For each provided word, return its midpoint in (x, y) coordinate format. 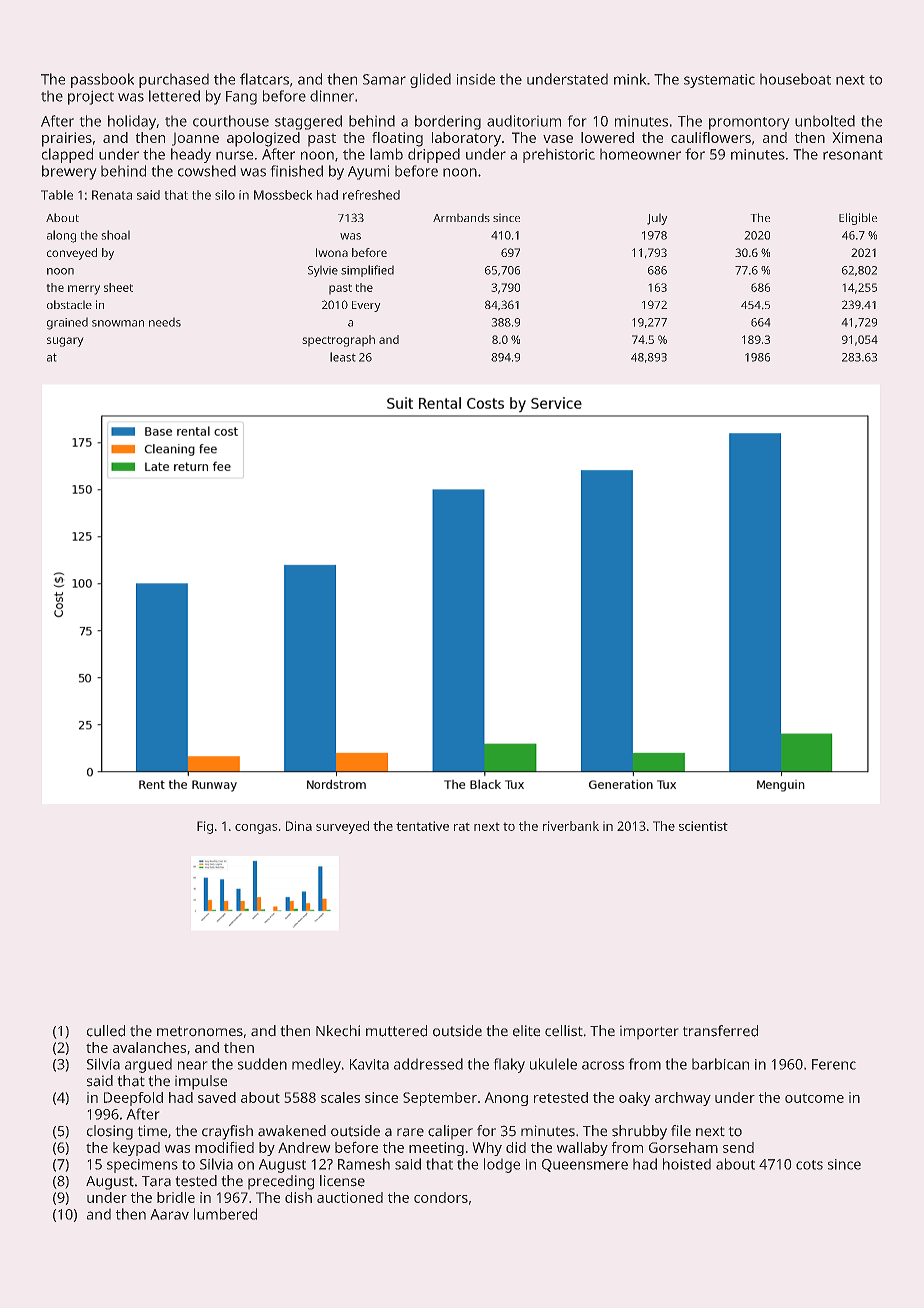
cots (809, 1165)
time (152, 1130)
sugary (65, 342)
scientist (703, 826)
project (91, 98)
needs (165, 322)
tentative (422, 826)
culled (106, 1031)
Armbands (461, 218)
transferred (720, 1031)
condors (441, 1197)
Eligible (858, 219)
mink (630, 79)
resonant (853, 155)
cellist (564, 1030)
